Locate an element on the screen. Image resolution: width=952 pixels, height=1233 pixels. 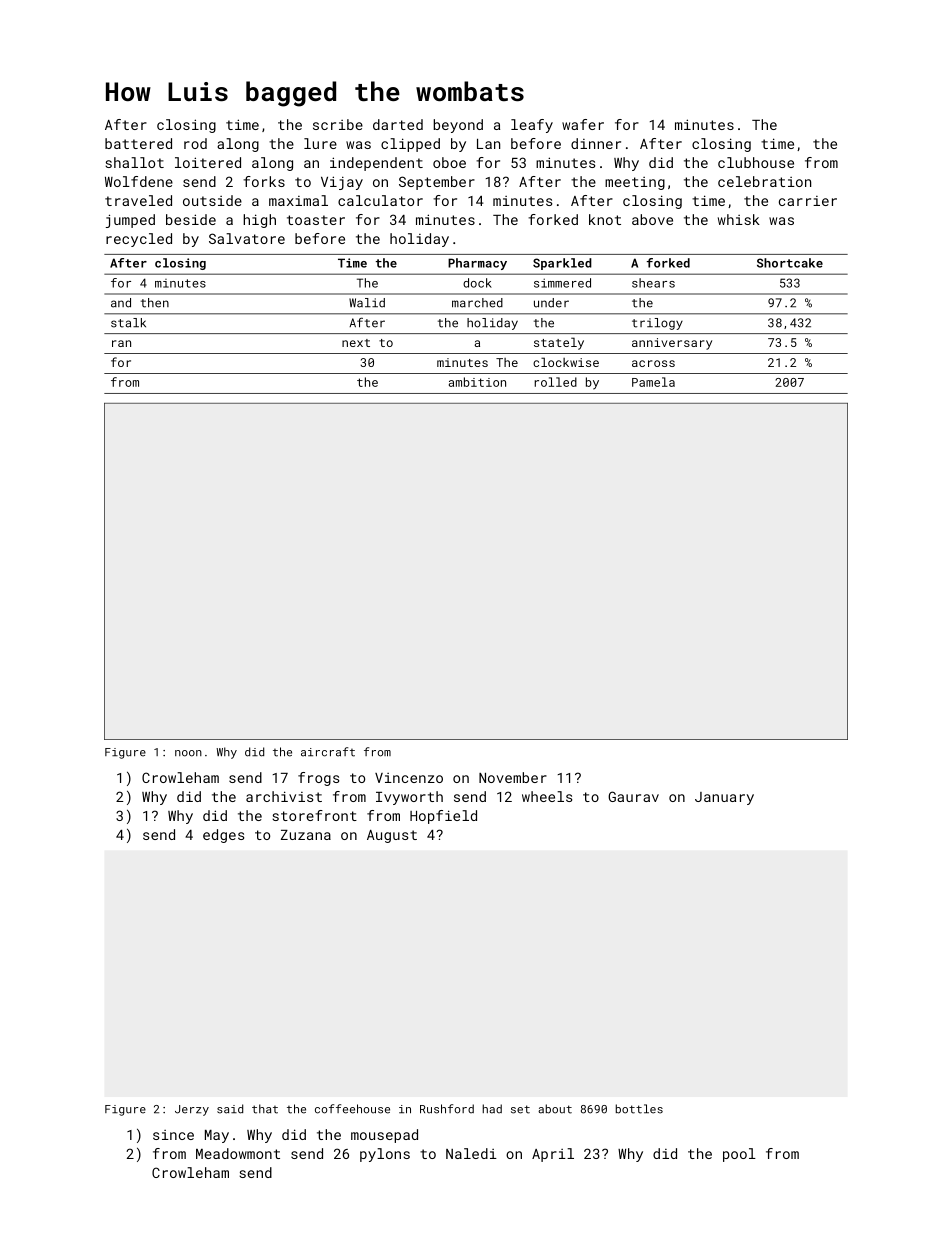
Pamela is located at coordinates (653, 382).
